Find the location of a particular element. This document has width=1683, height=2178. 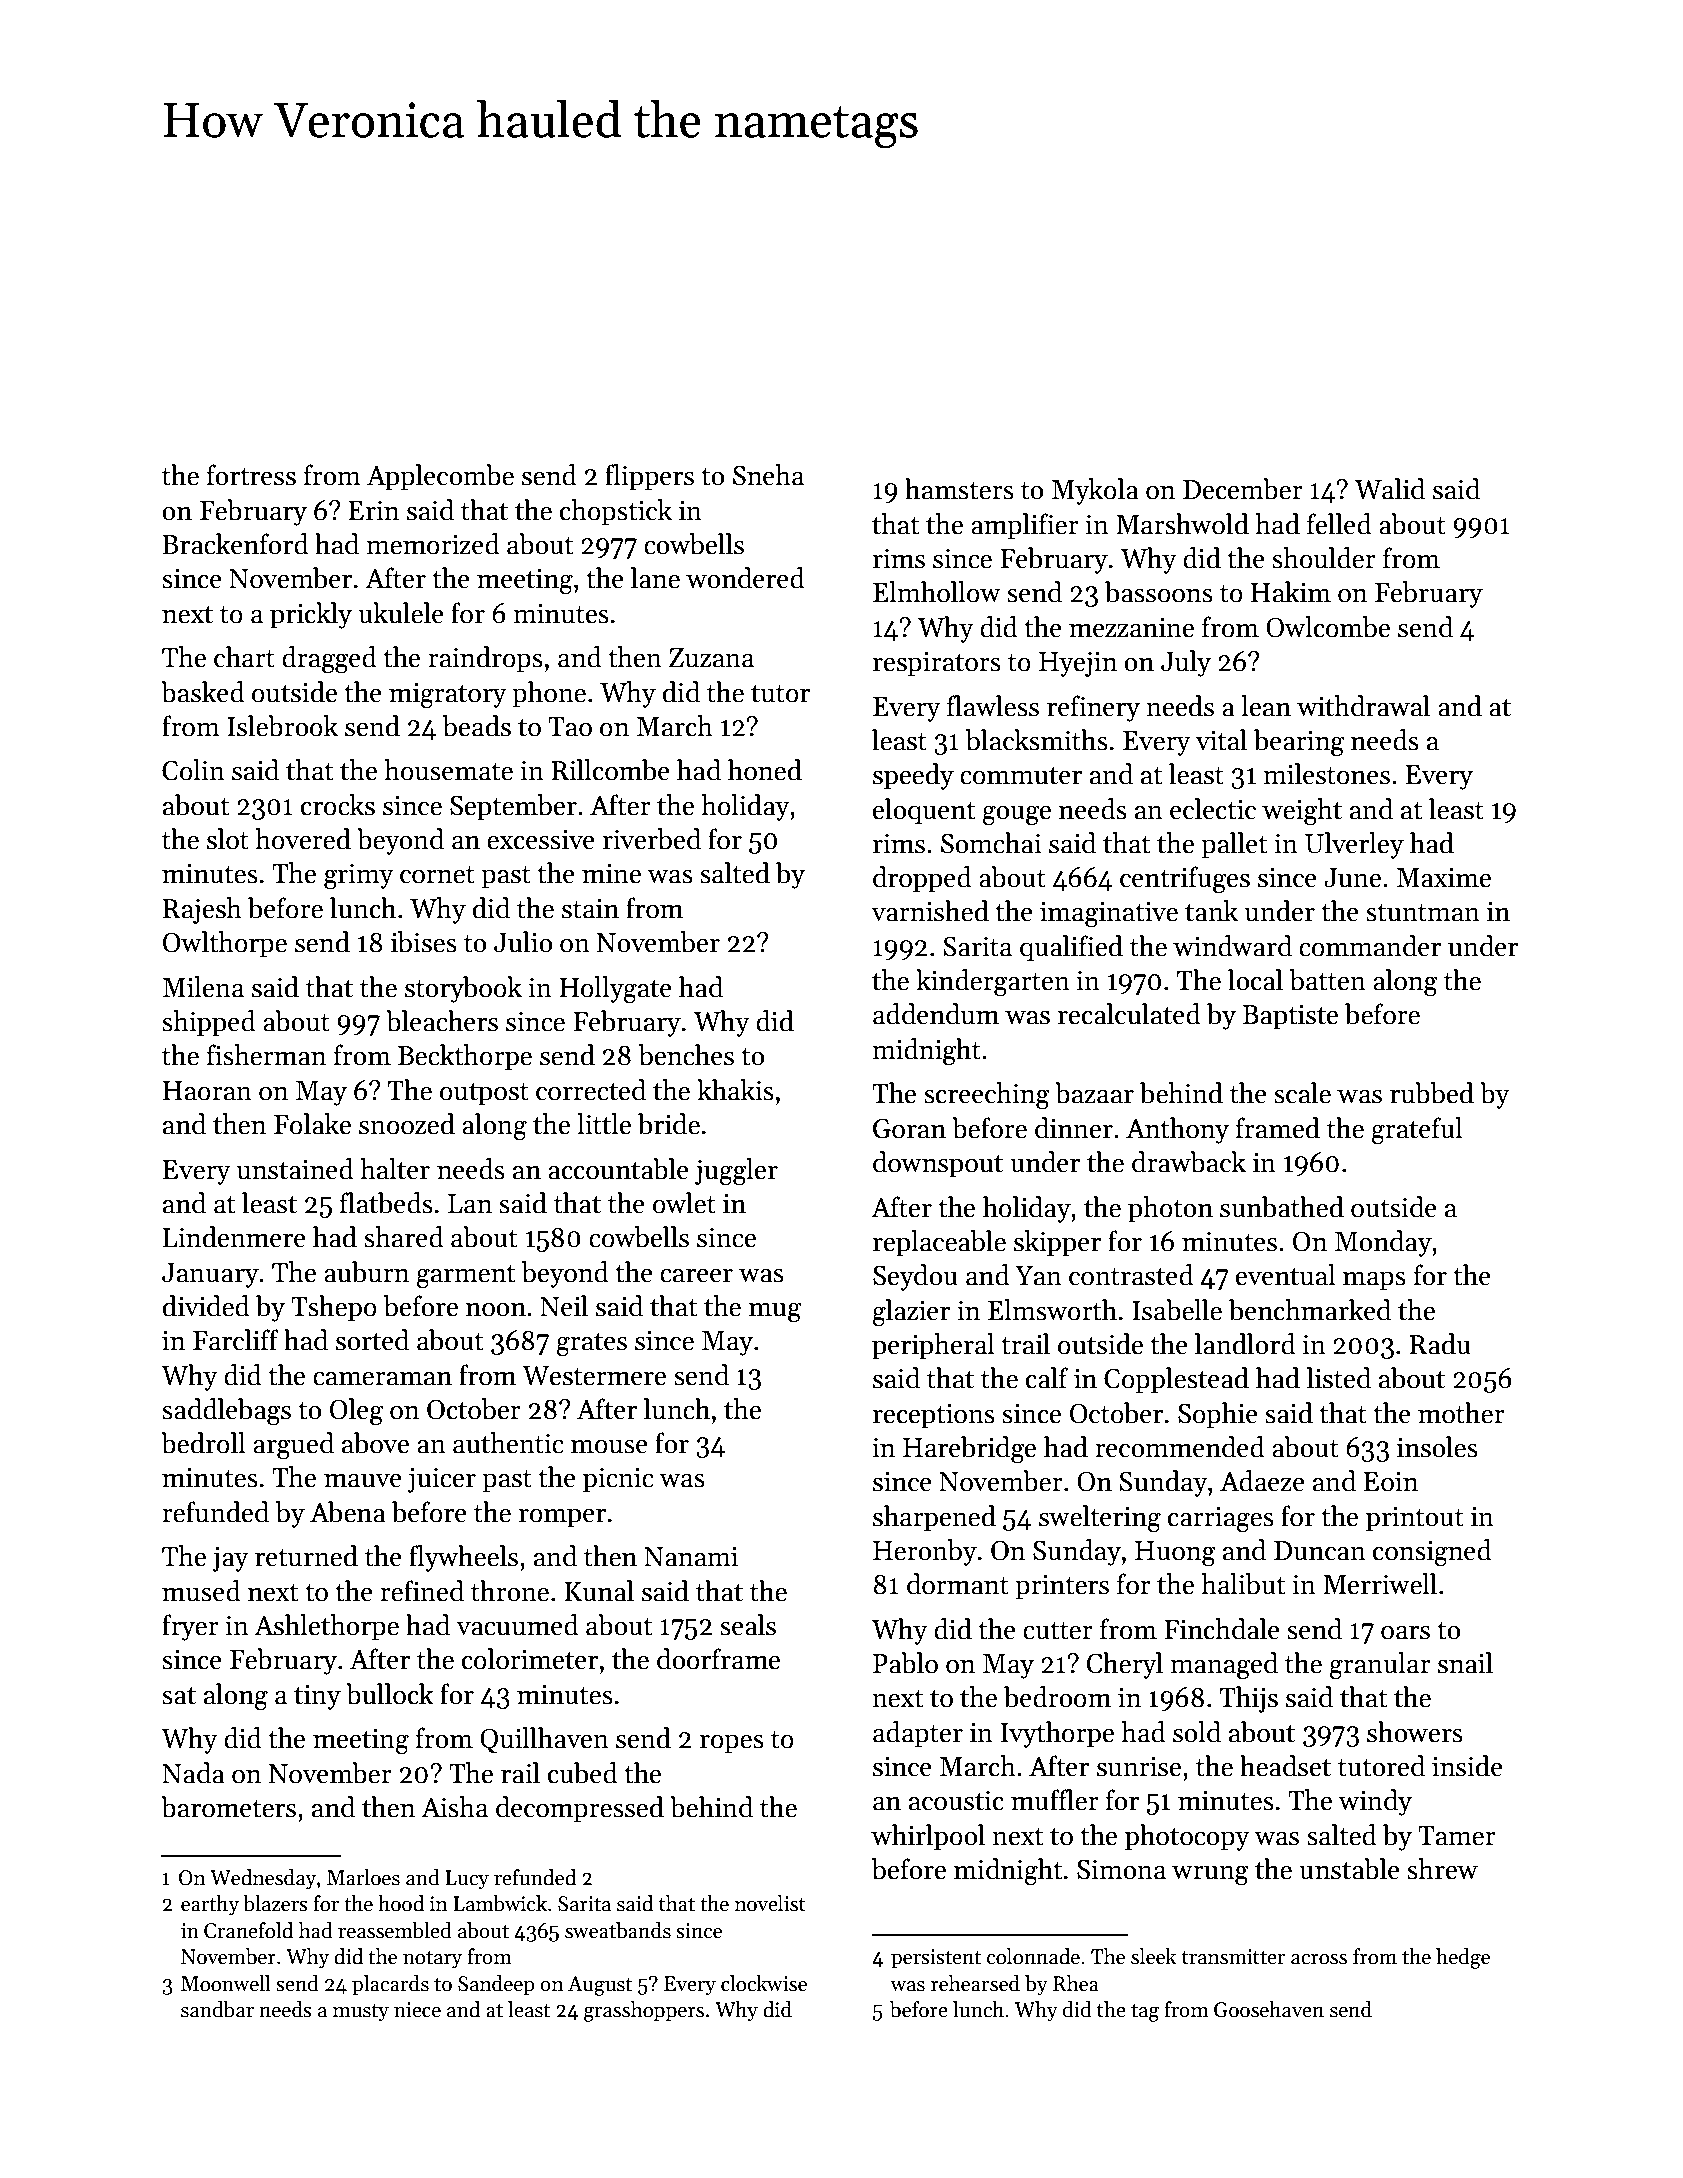

hamsters is located at coordinates (959, 489).
